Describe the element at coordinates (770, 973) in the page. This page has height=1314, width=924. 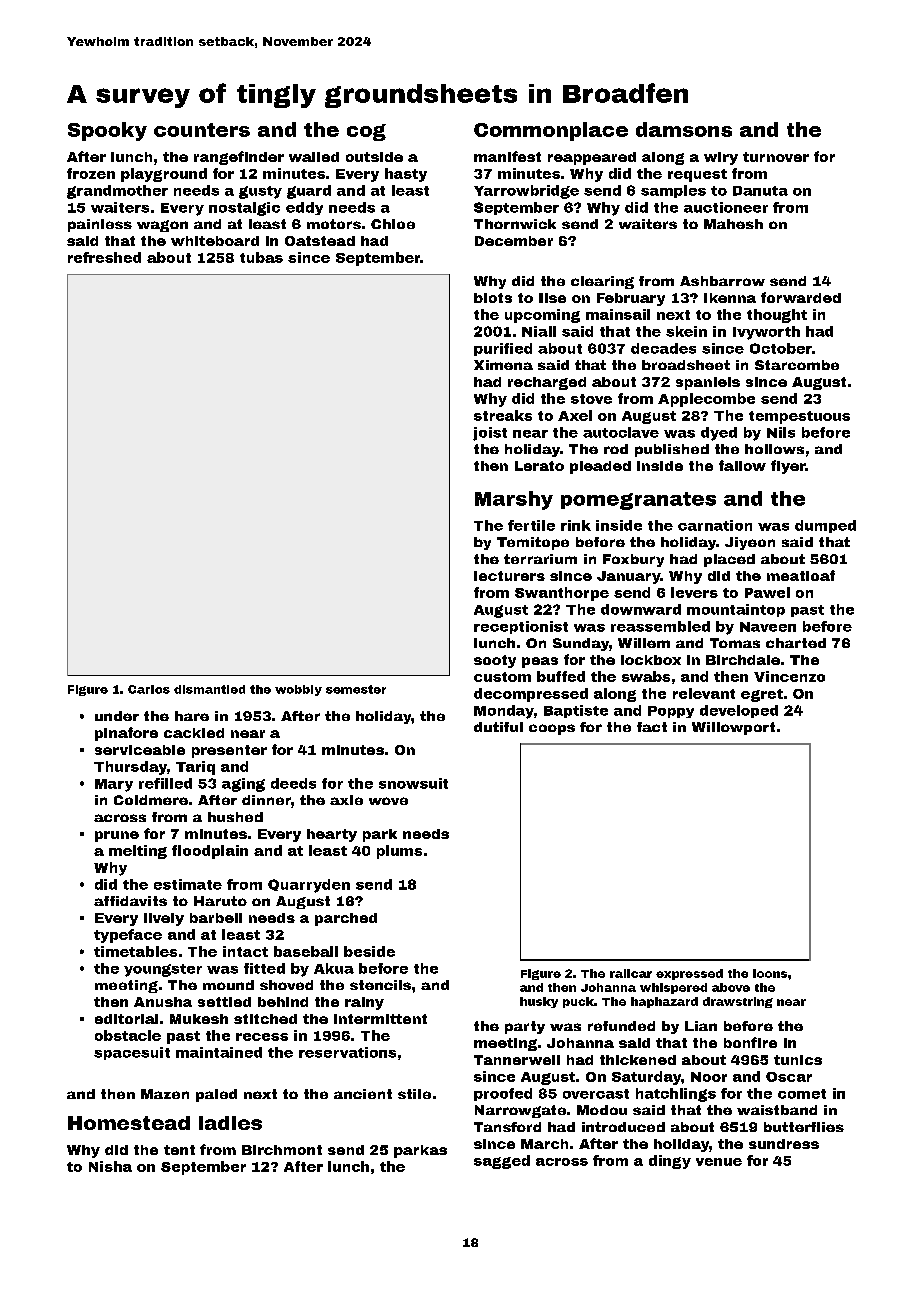
I see `loons` at that location.
